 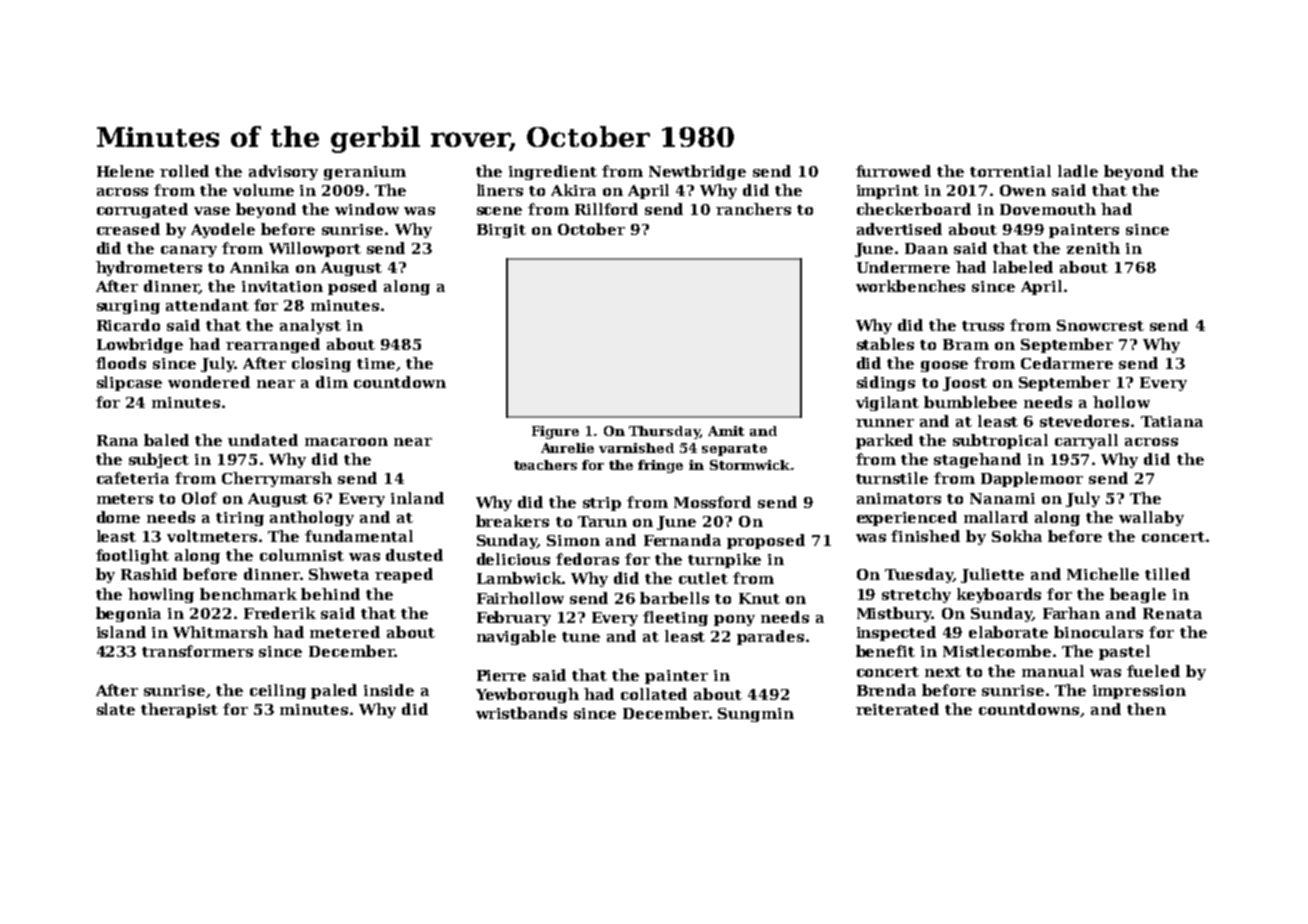 What do you see at coordinates (697, 172) in the image?
I see `Newtbridge` at bounding box center [697, 172].
